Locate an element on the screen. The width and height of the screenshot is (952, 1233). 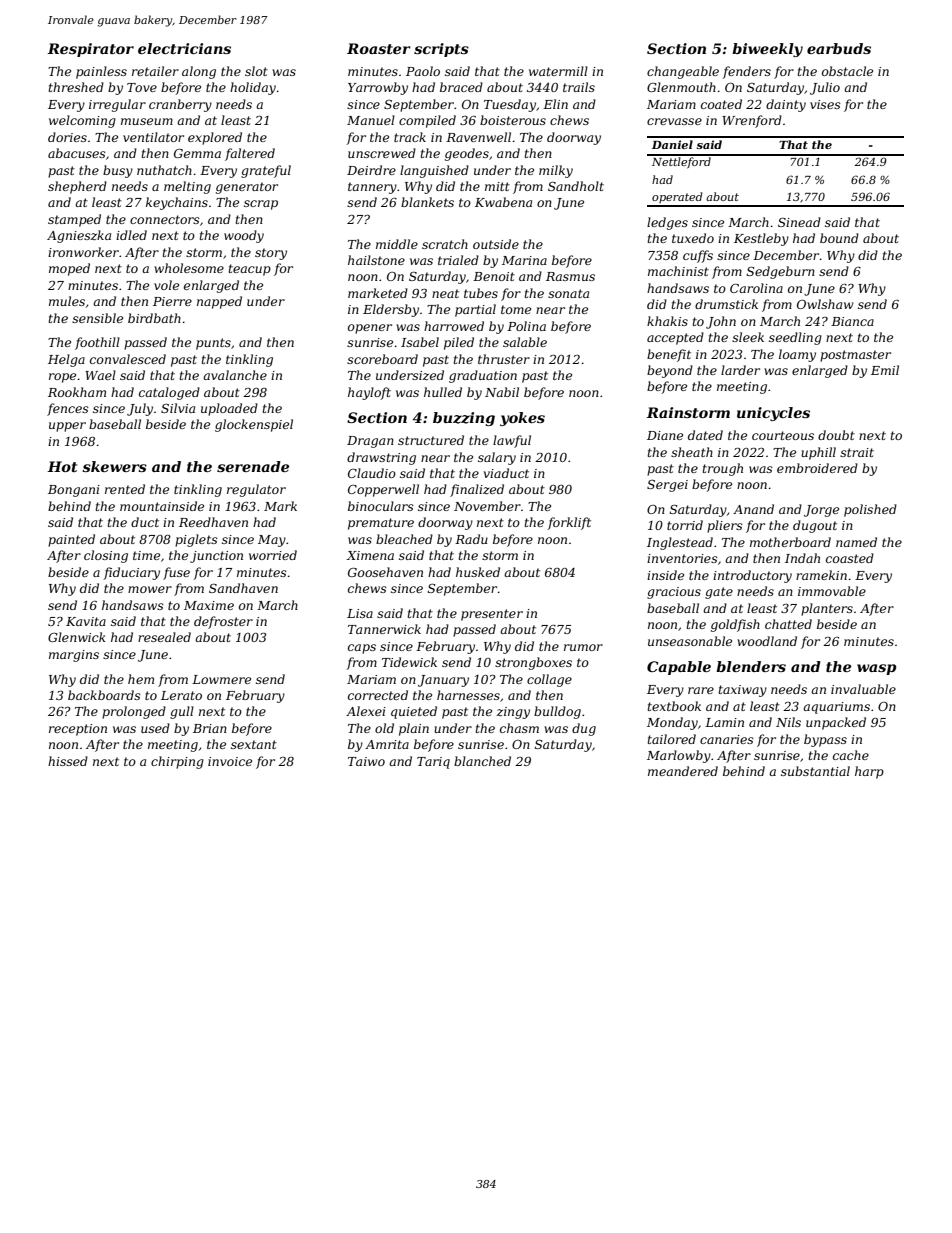
earbuds is located at coordinates (839, 48).
